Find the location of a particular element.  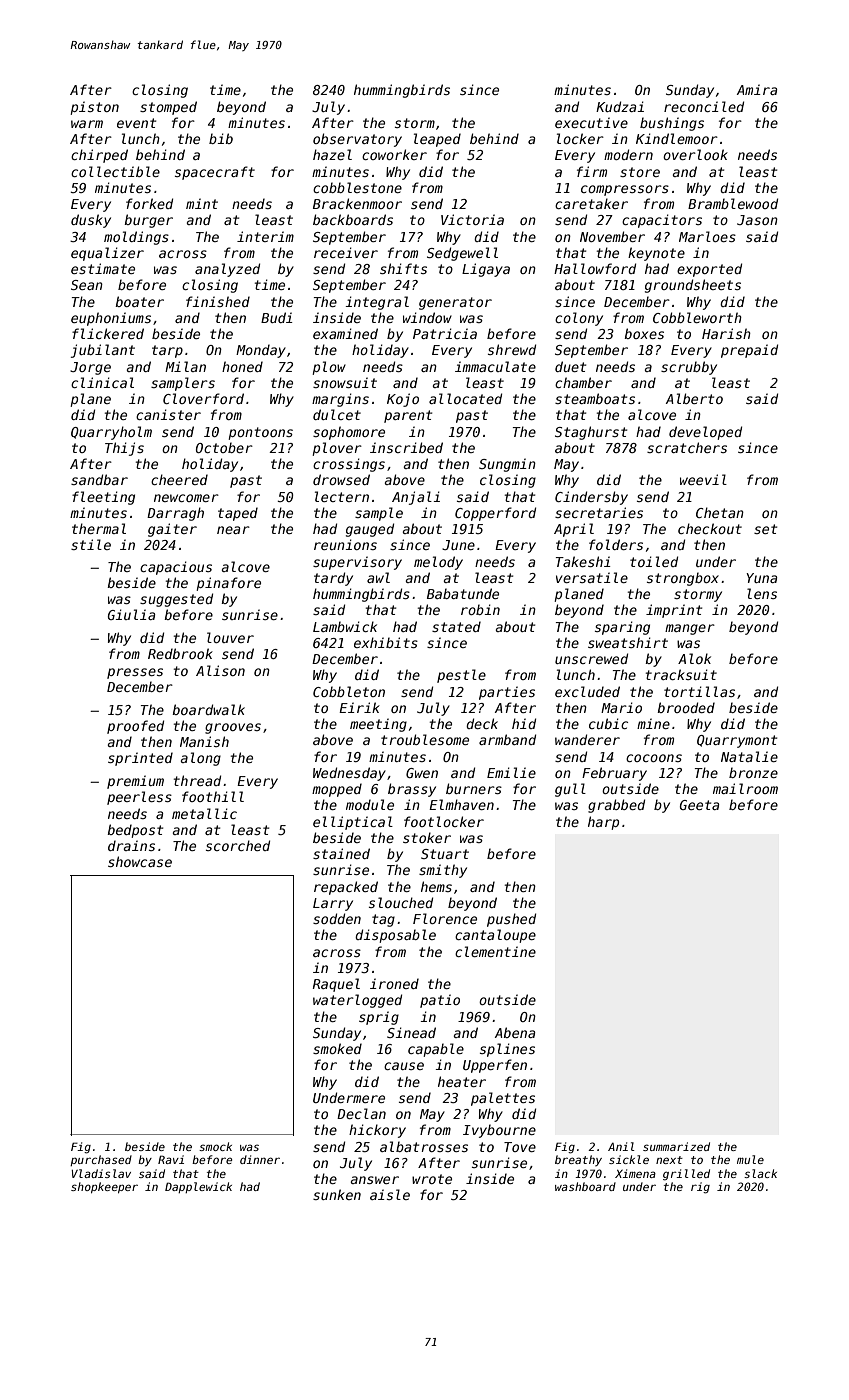

Milan is located at coordinates (185, 366).
